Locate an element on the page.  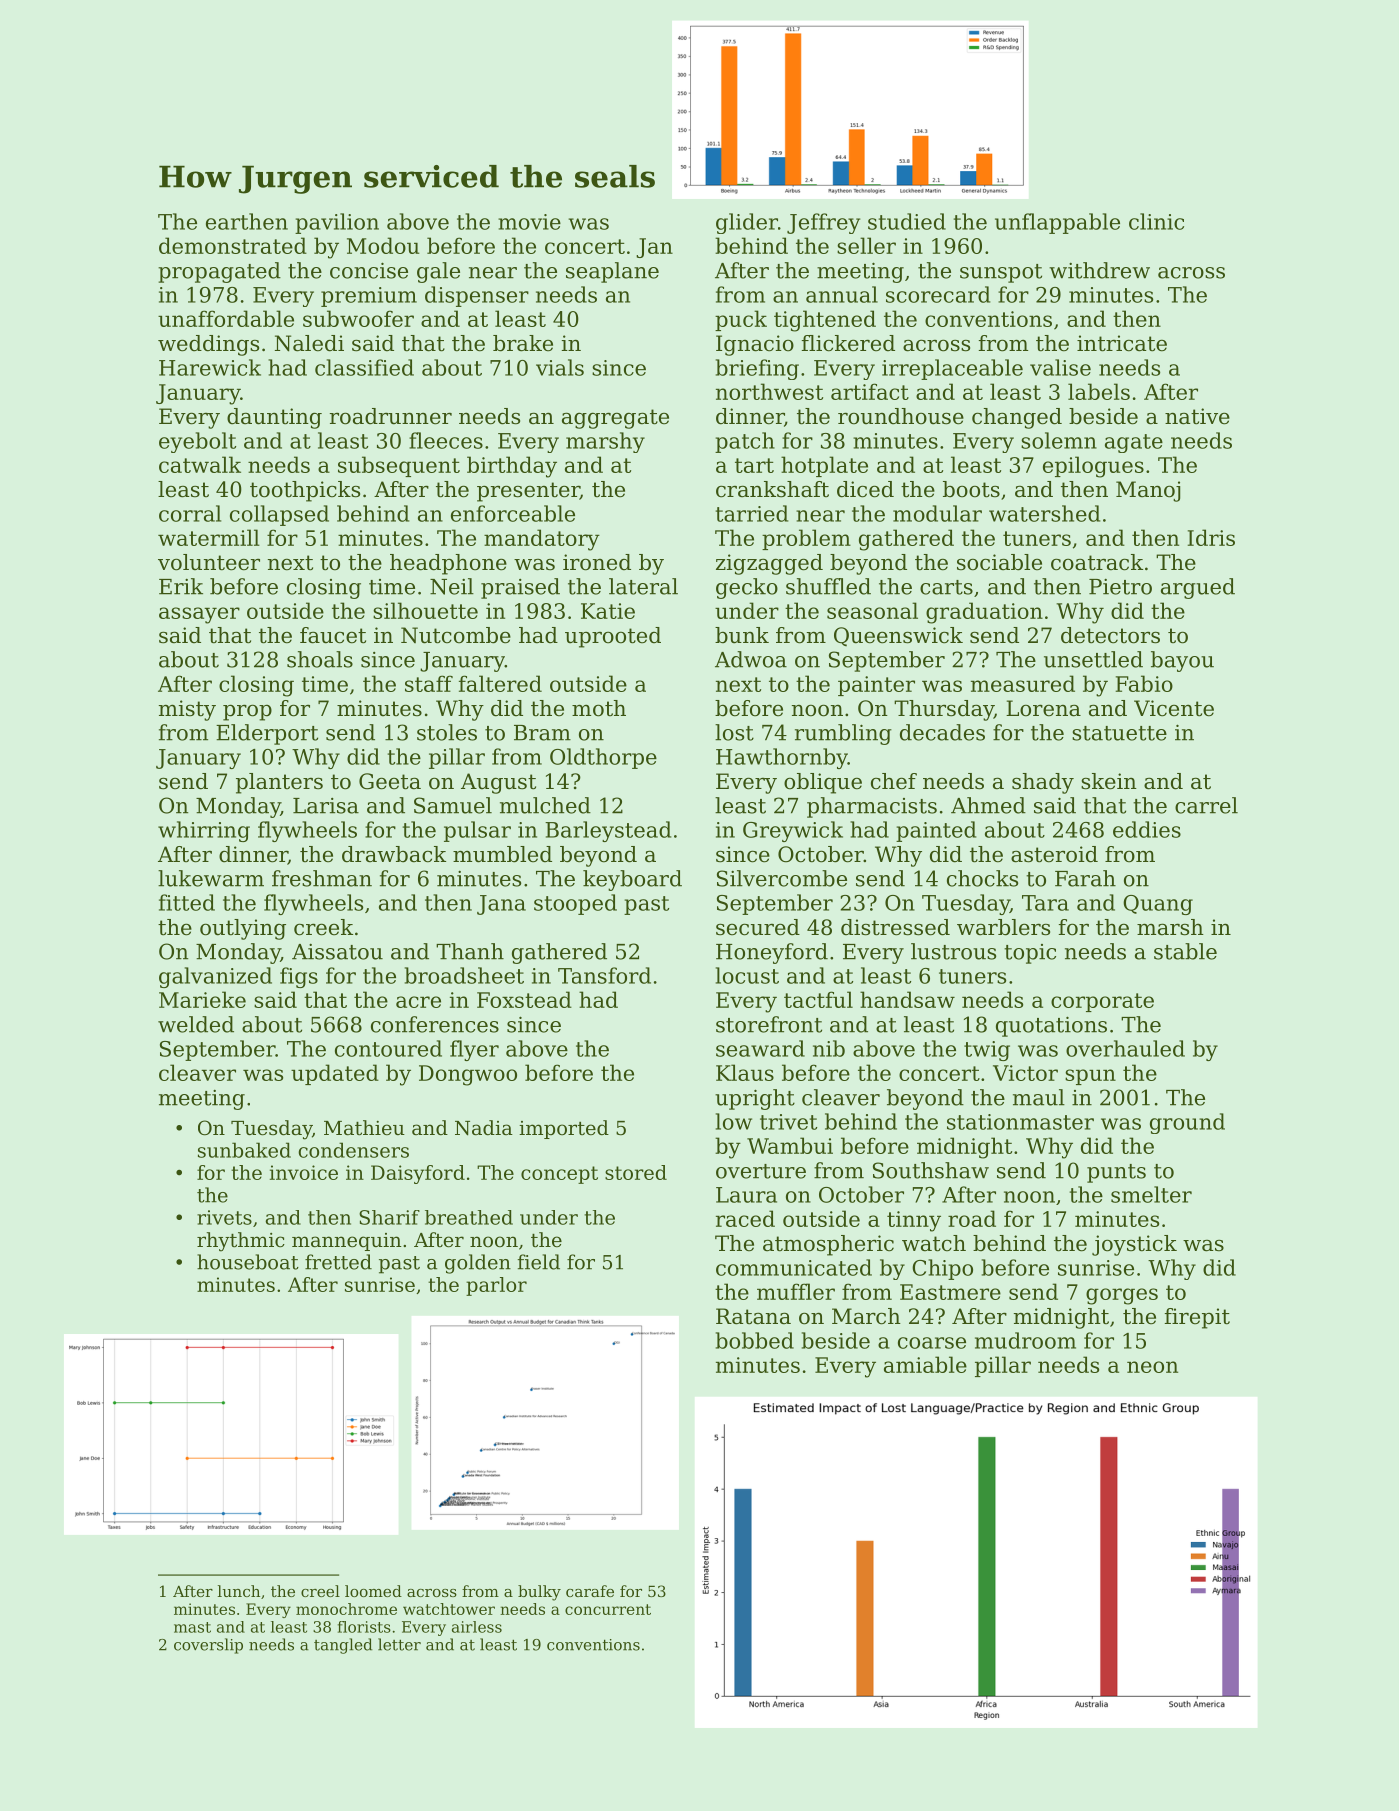
Manoj is located at coordinates (1148, 491).
